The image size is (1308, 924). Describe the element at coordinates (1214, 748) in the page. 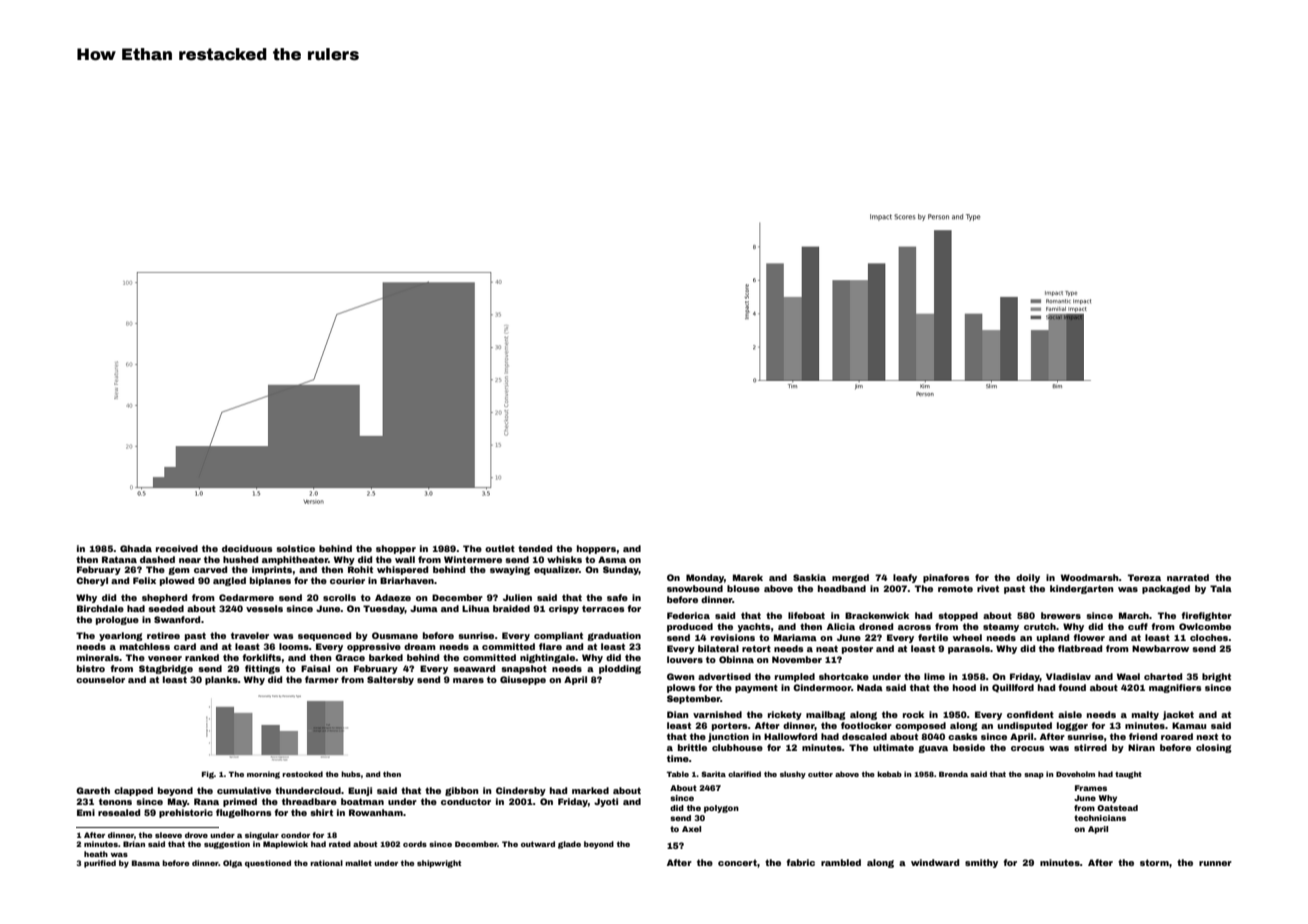

I see `closing` at that location.
